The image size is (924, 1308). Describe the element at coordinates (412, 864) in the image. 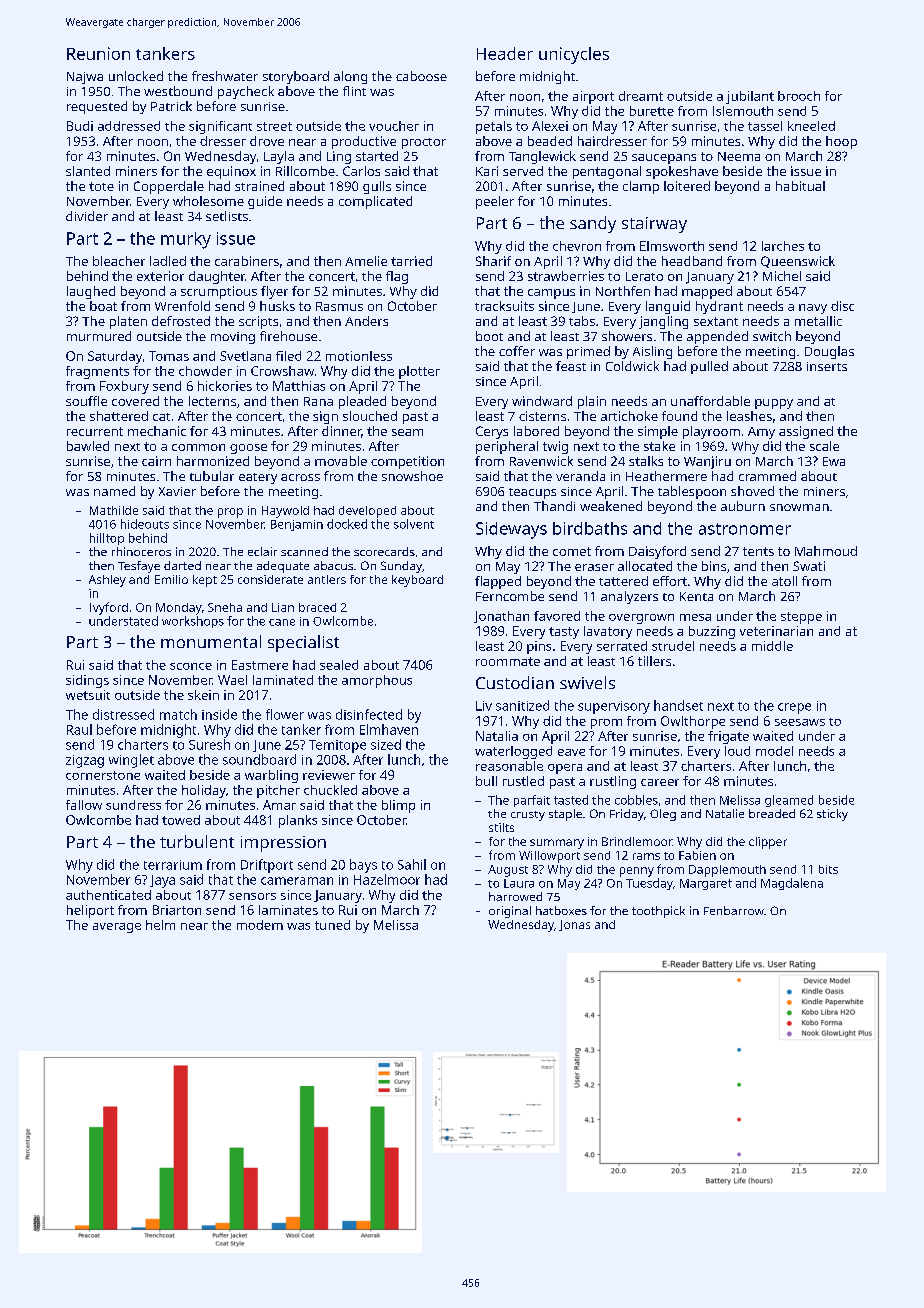

I see `Sahil` at that location.
